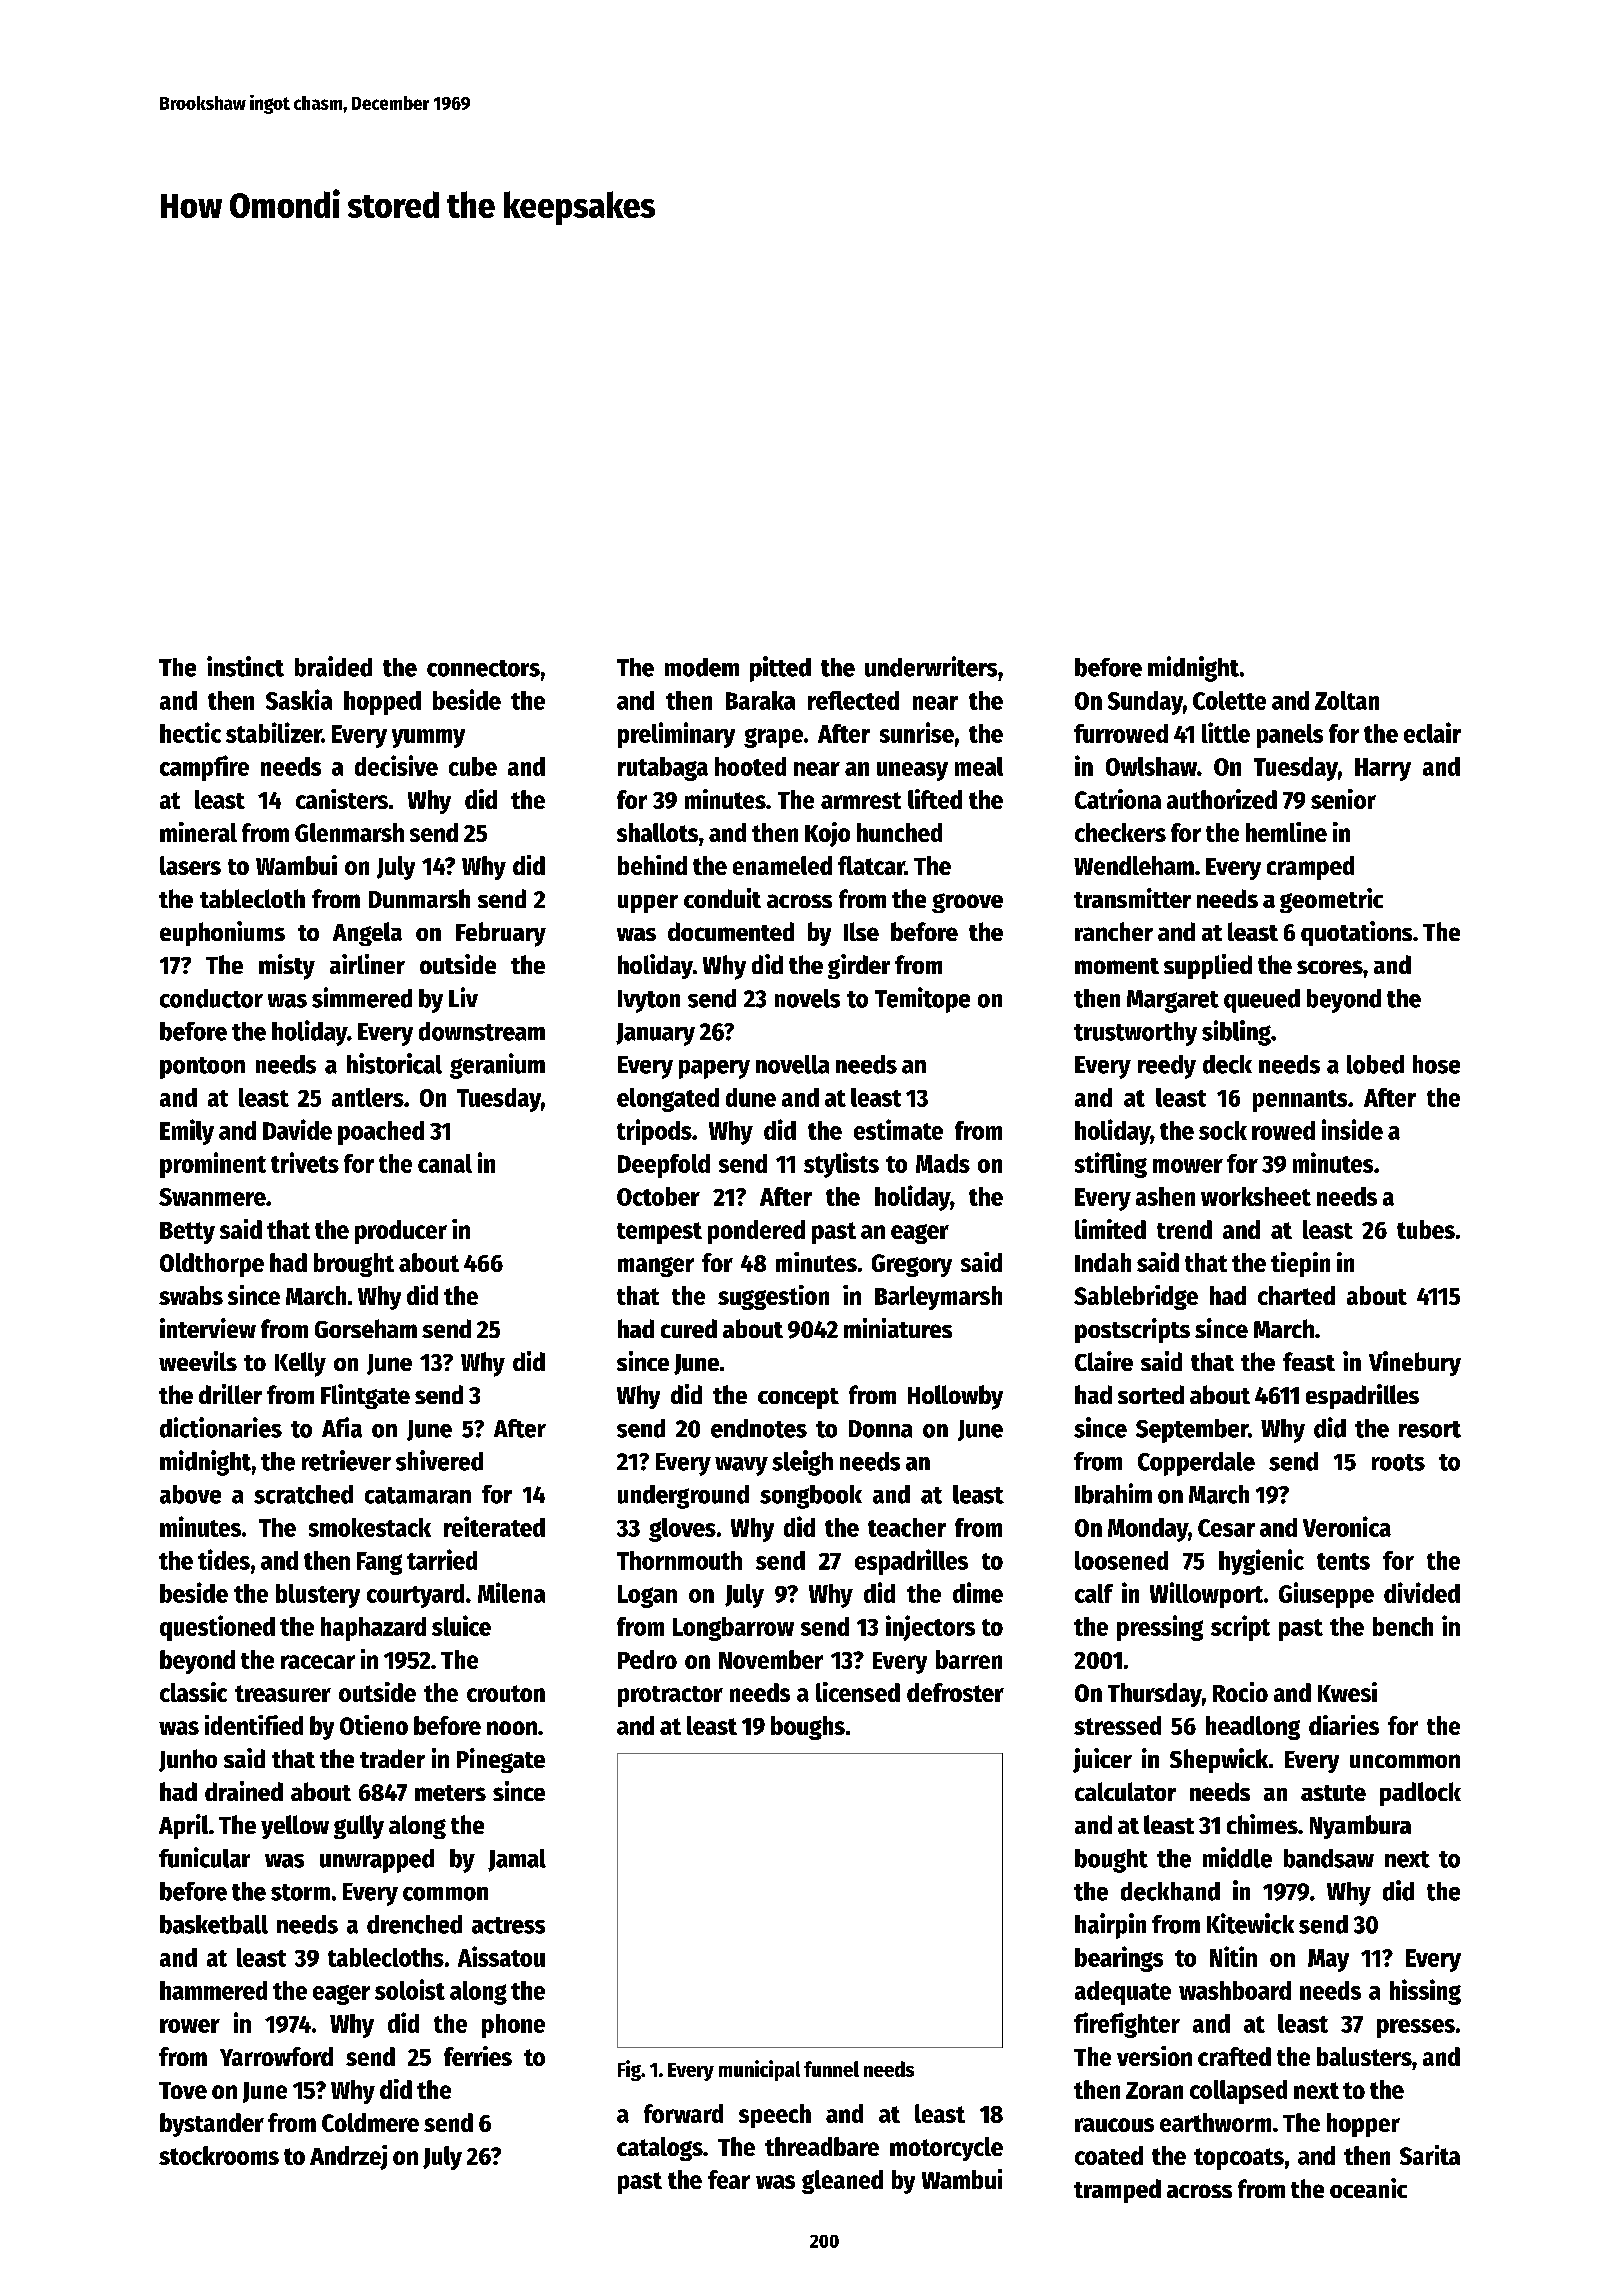  What do you see at coordinates (759, 1428) in the screenshot?
I see `endnotes` at bounding box center [759, 1428].
